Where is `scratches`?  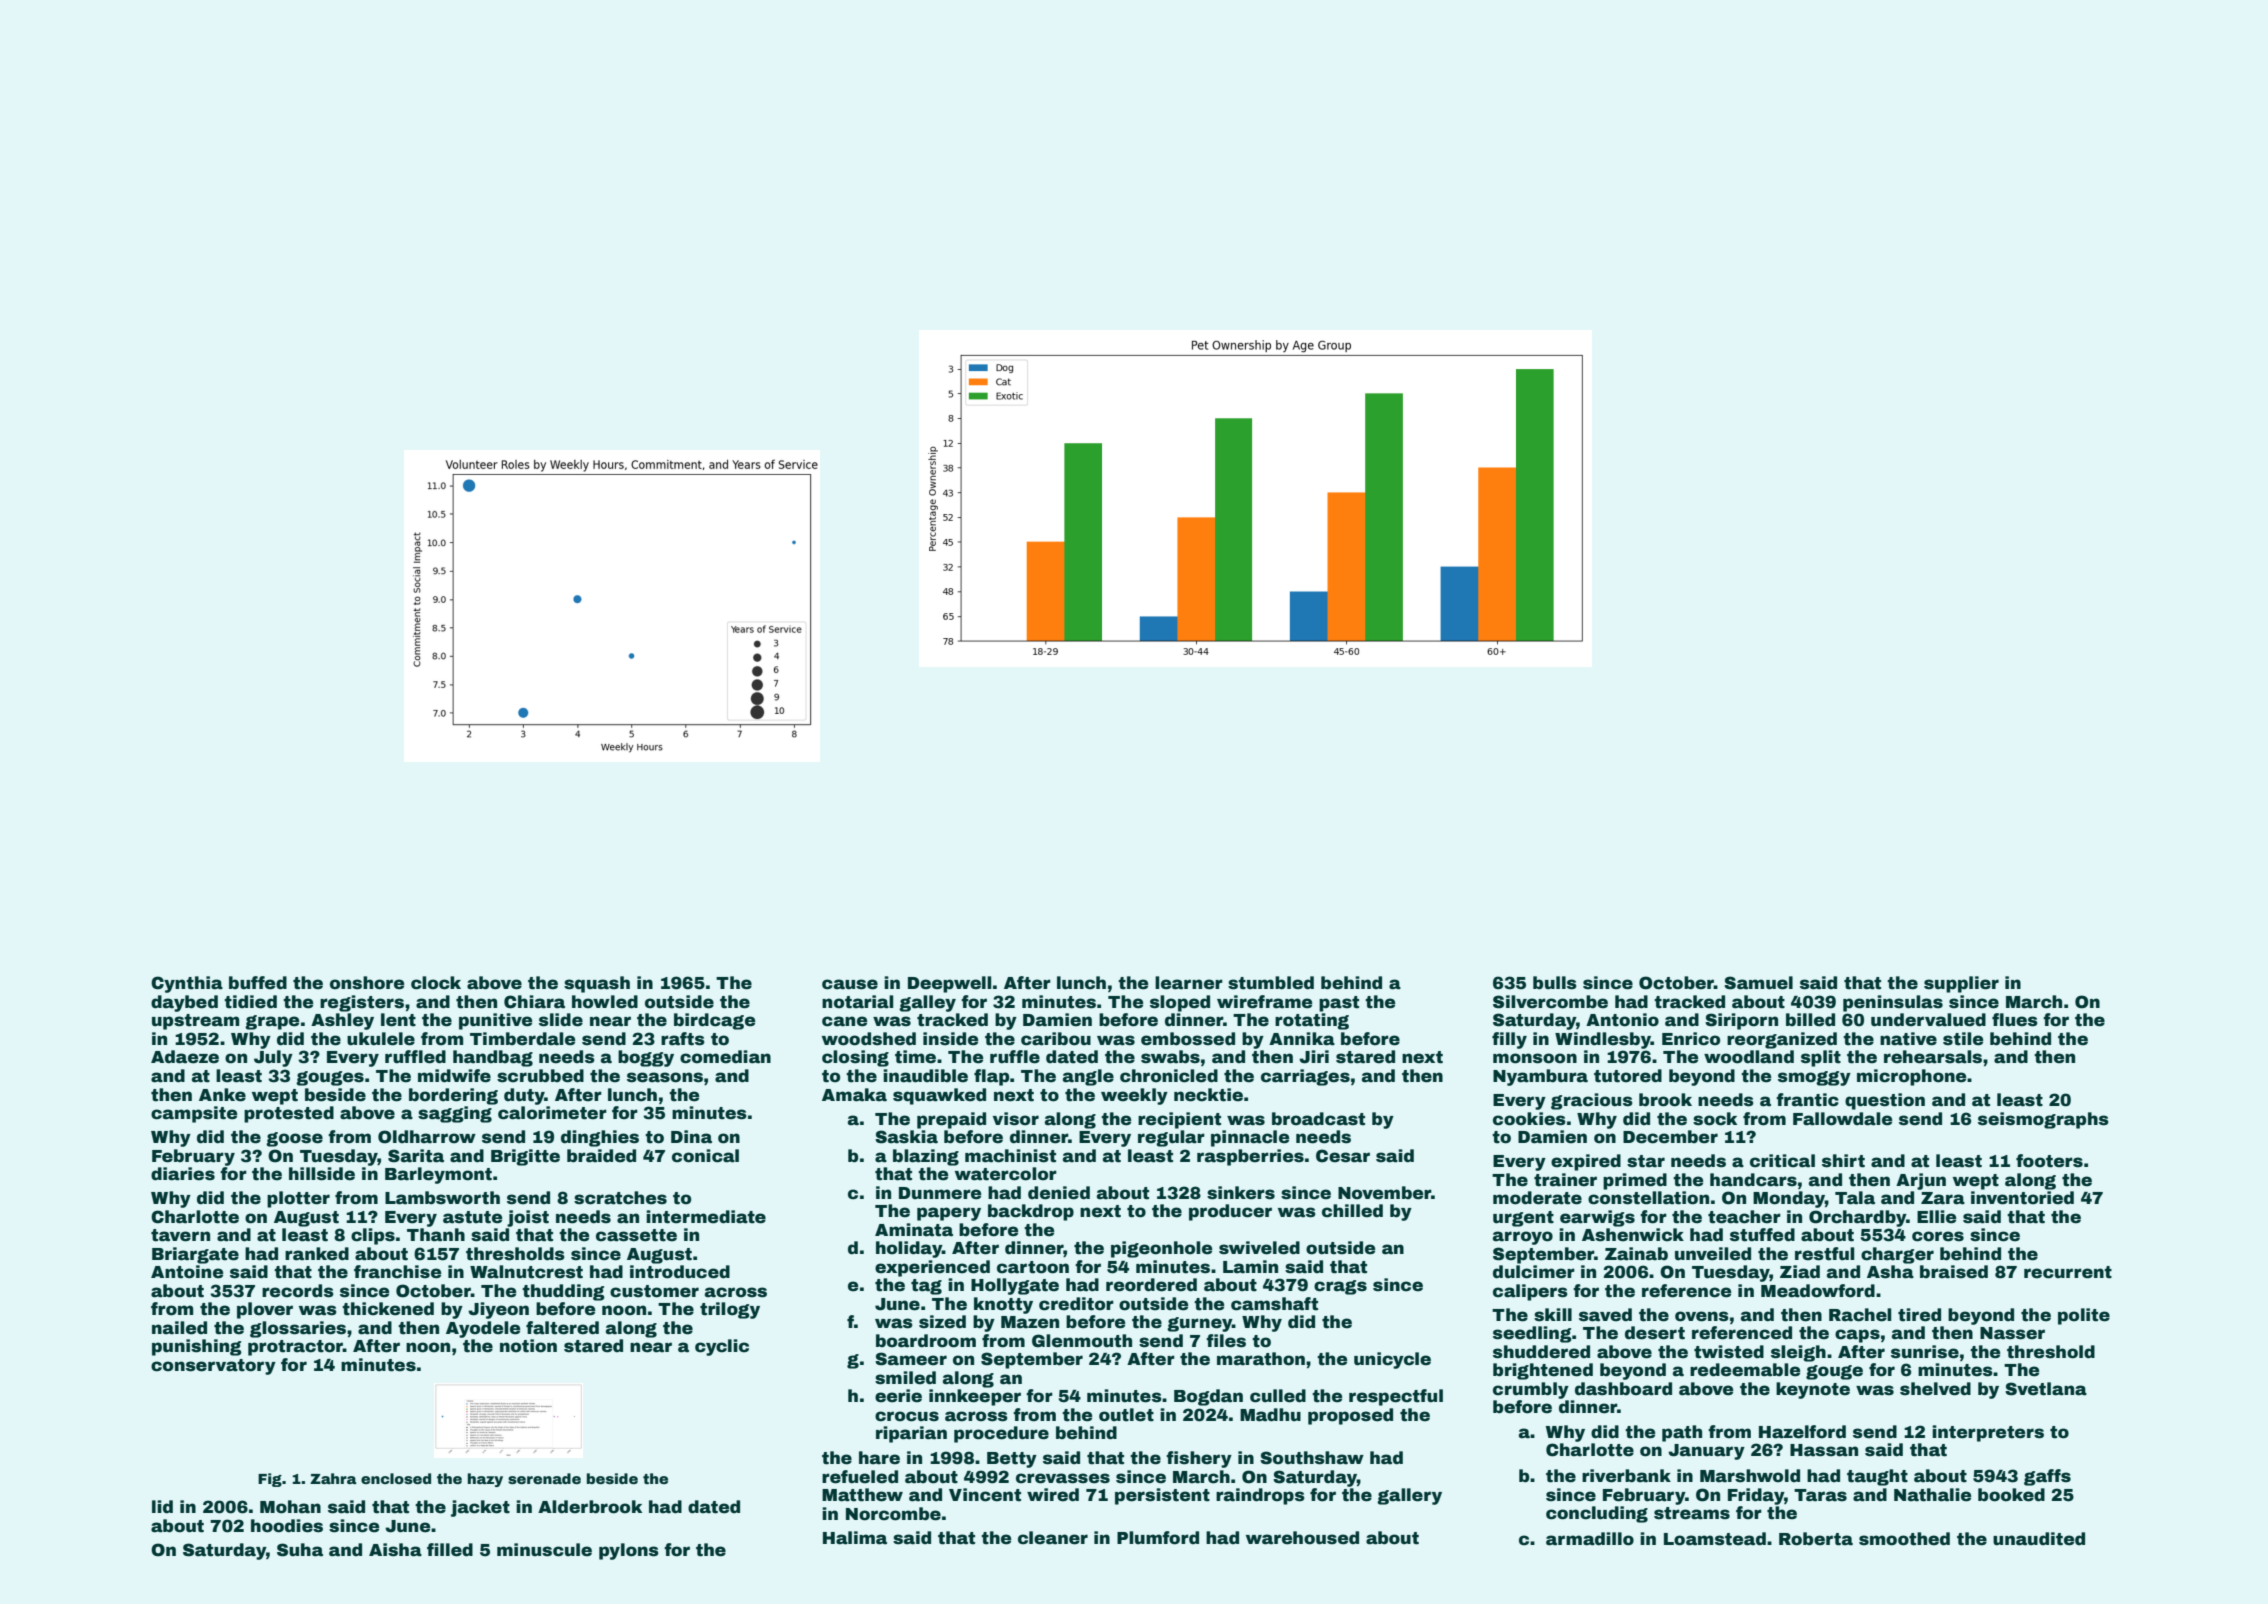 scratches is located at coordinates (620, 1198).
